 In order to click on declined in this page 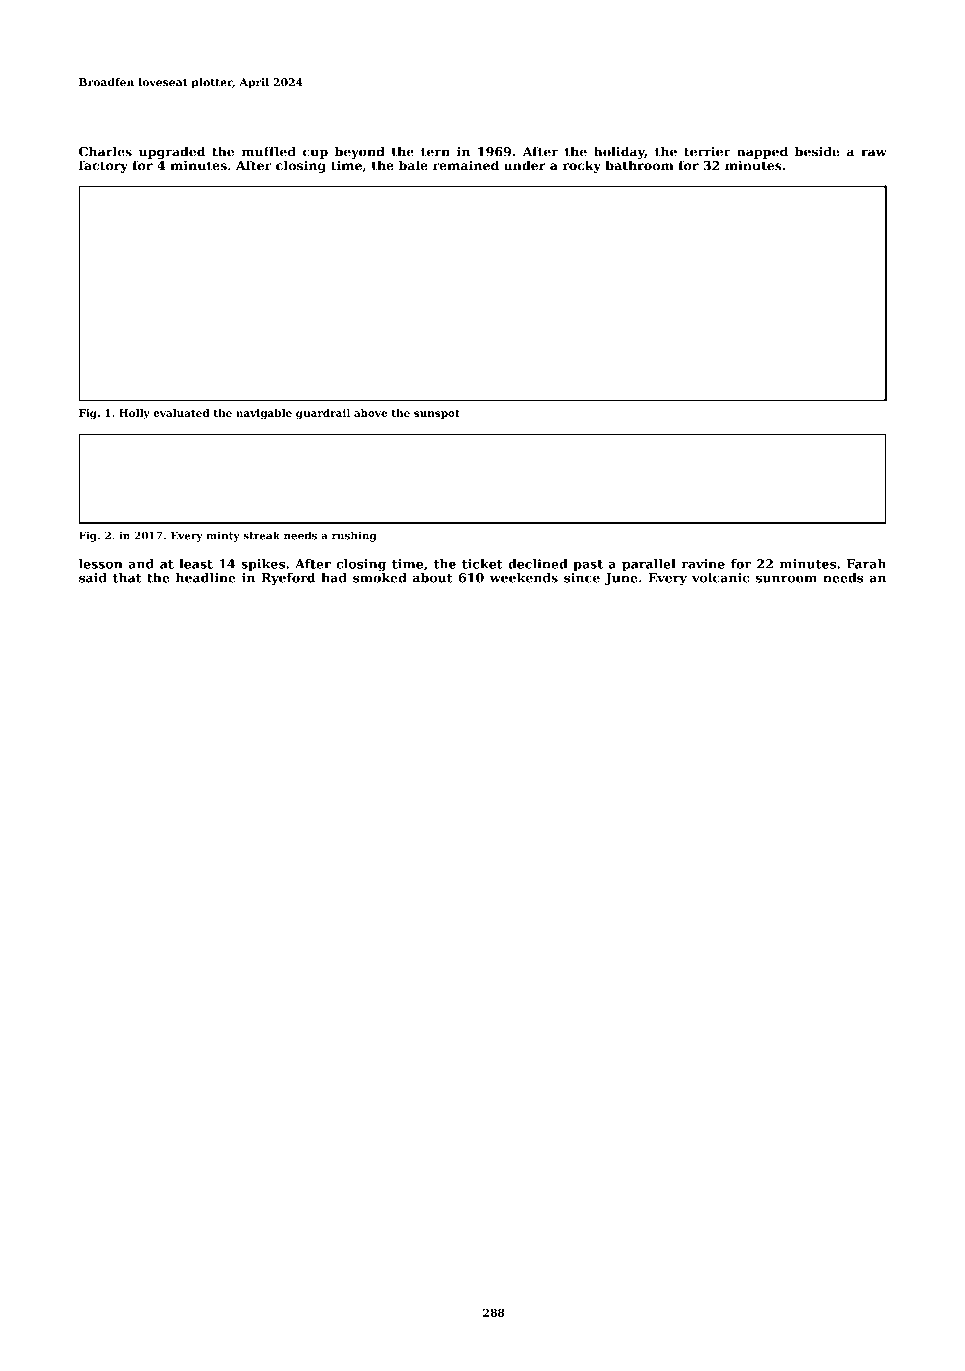, I will do `click(537, 564)`.
